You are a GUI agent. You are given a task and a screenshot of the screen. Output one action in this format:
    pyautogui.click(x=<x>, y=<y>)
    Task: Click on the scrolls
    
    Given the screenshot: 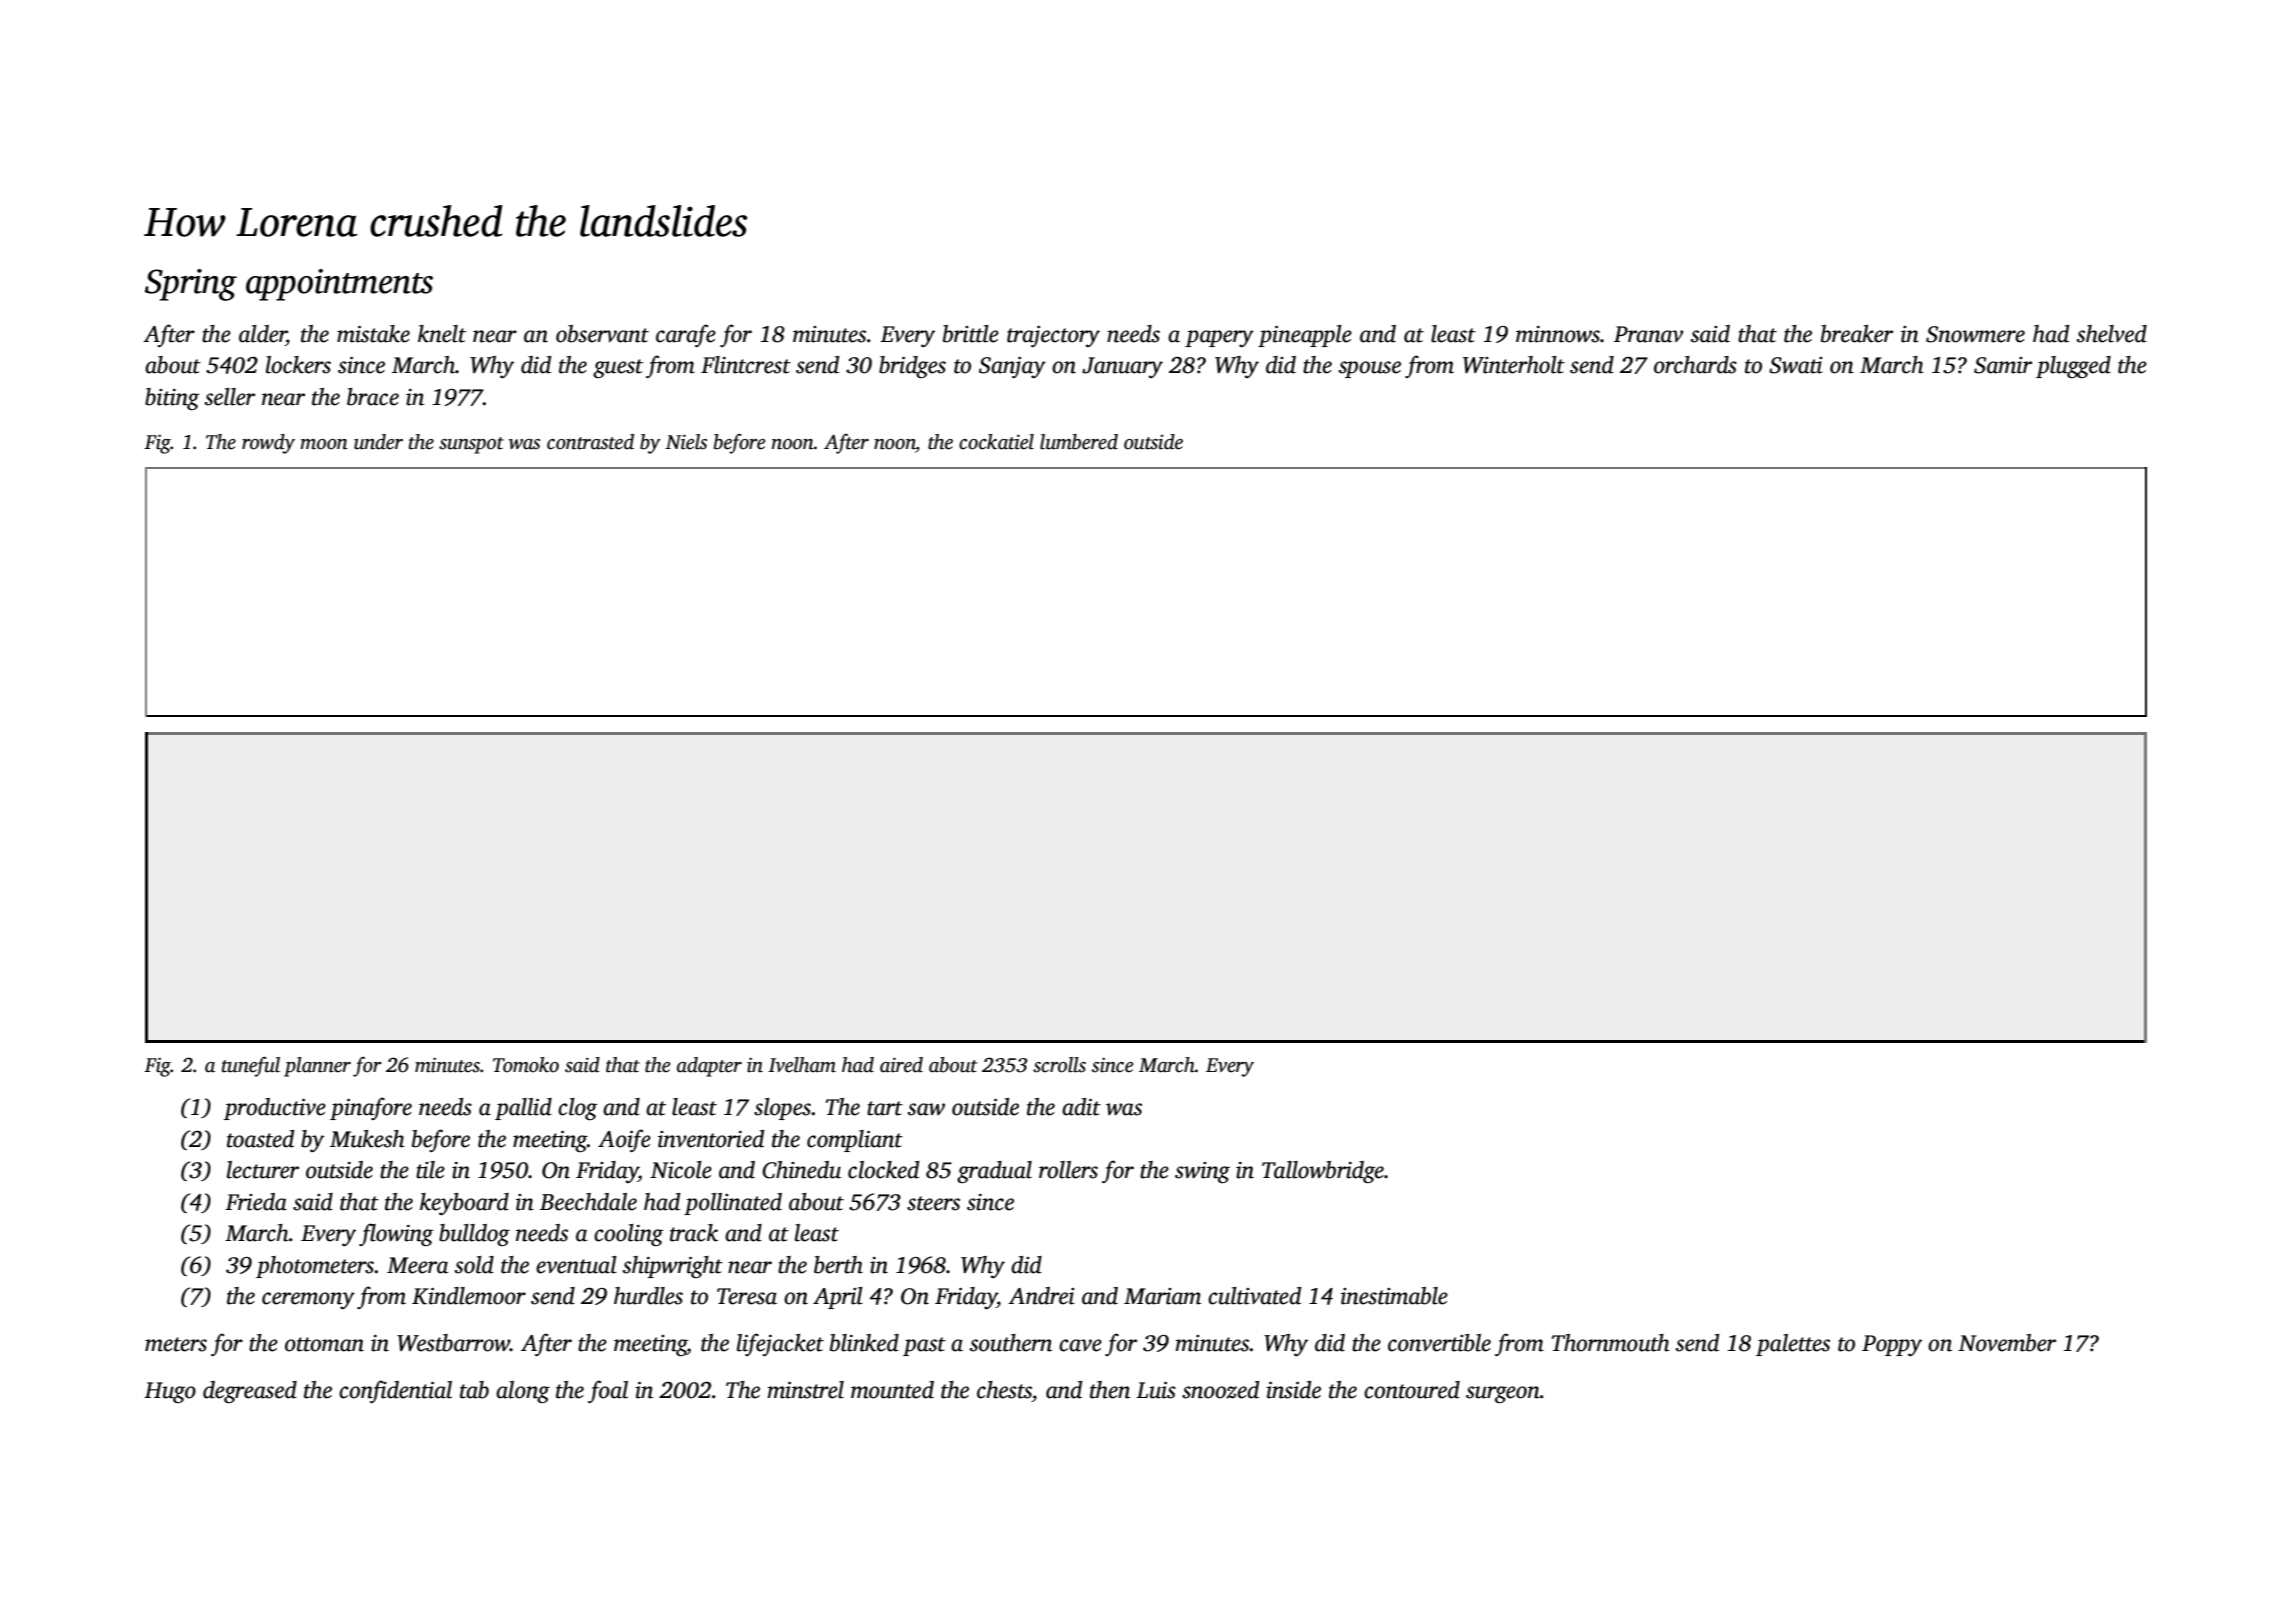 What is the action you would take?
    pyautogui.click(x=1059, y=1065)
